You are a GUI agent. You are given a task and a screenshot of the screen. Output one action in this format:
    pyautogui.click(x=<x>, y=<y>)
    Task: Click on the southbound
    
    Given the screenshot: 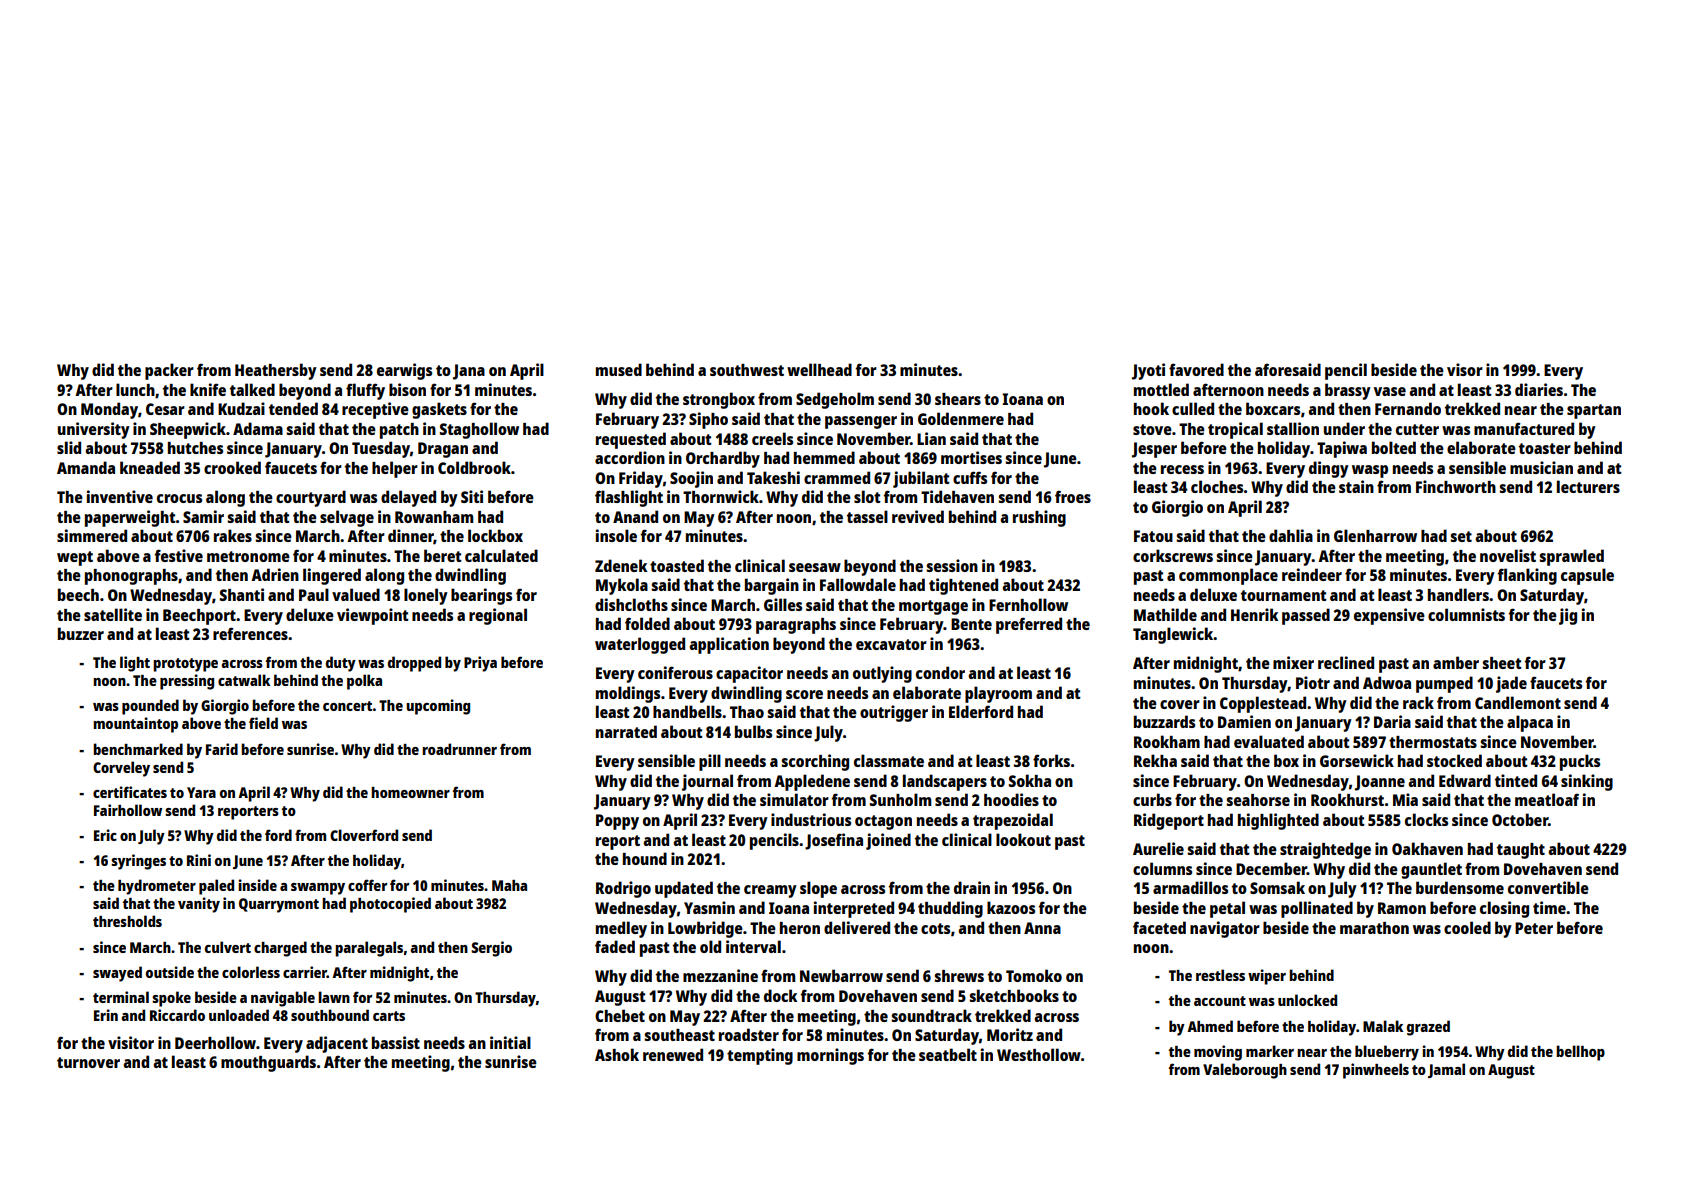 What is the action you would take?
    pyautogui.click(x=330, y=1015)
